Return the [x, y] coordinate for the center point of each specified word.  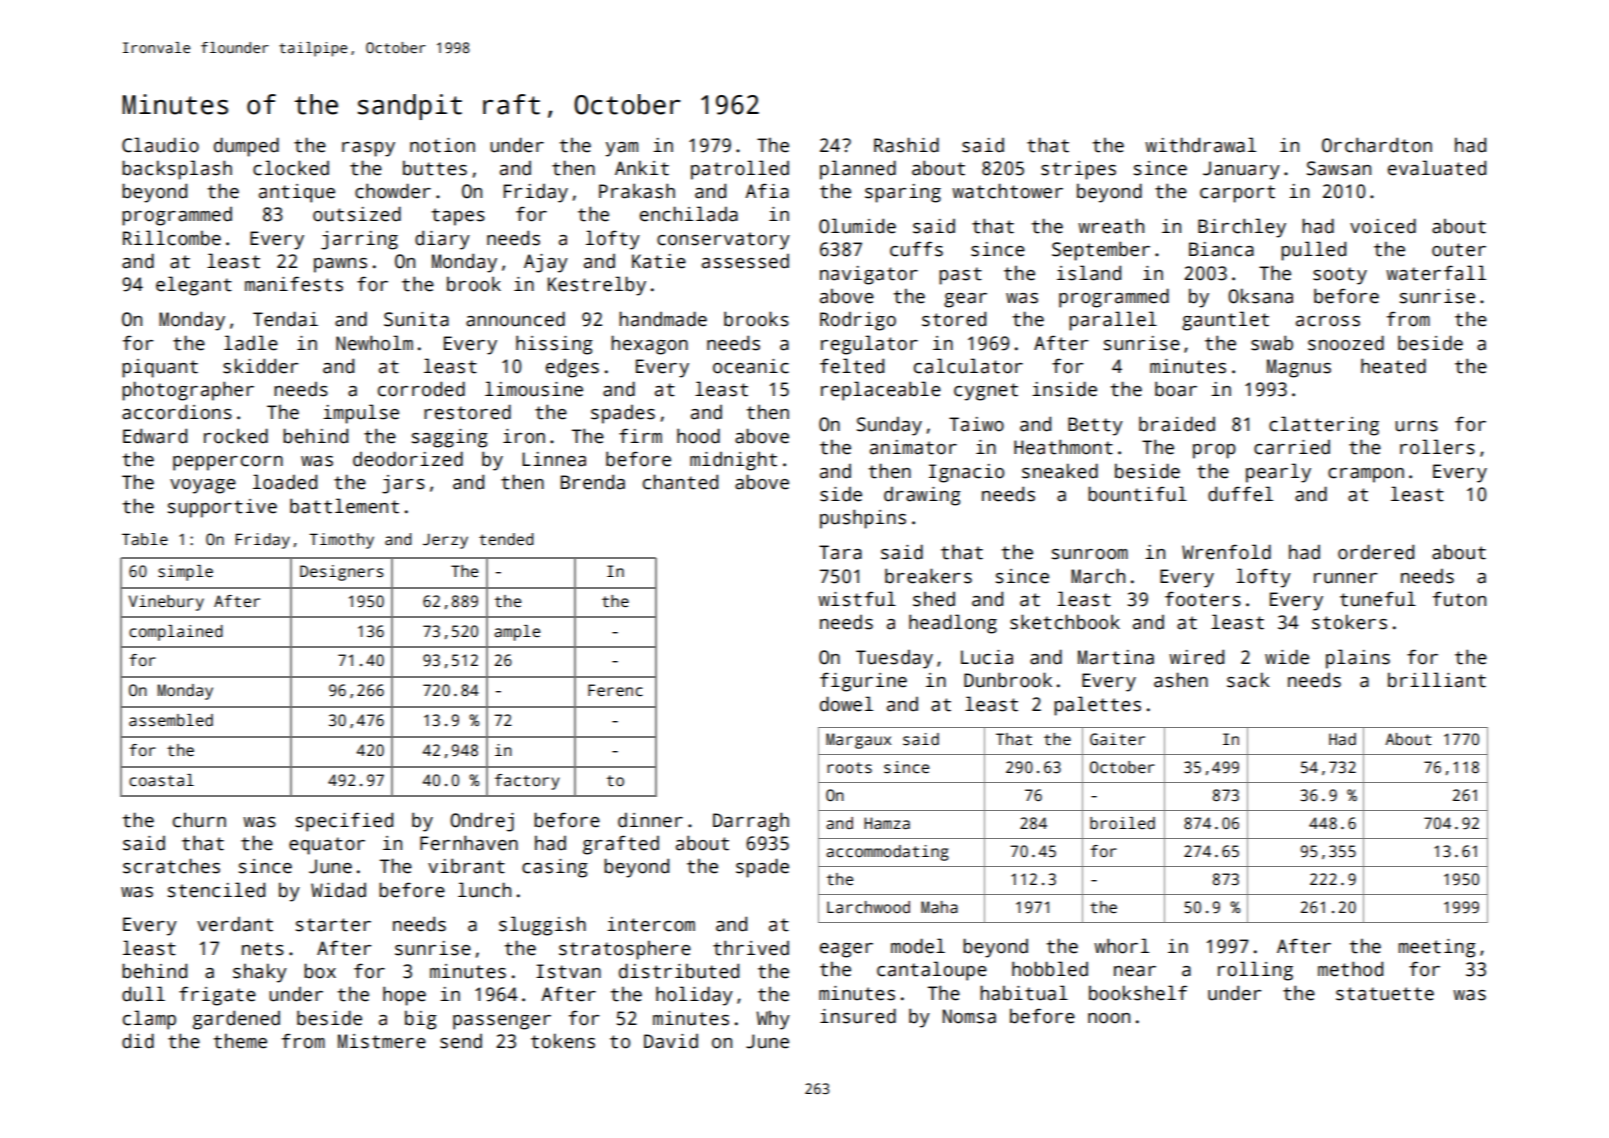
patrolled [740, 170]
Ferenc [615, 690]
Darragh [751, 822]
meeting [1437, 948]
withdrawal [1200, 145]
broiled [1122, 823]
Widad [338, 890]
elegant [194, 286]
